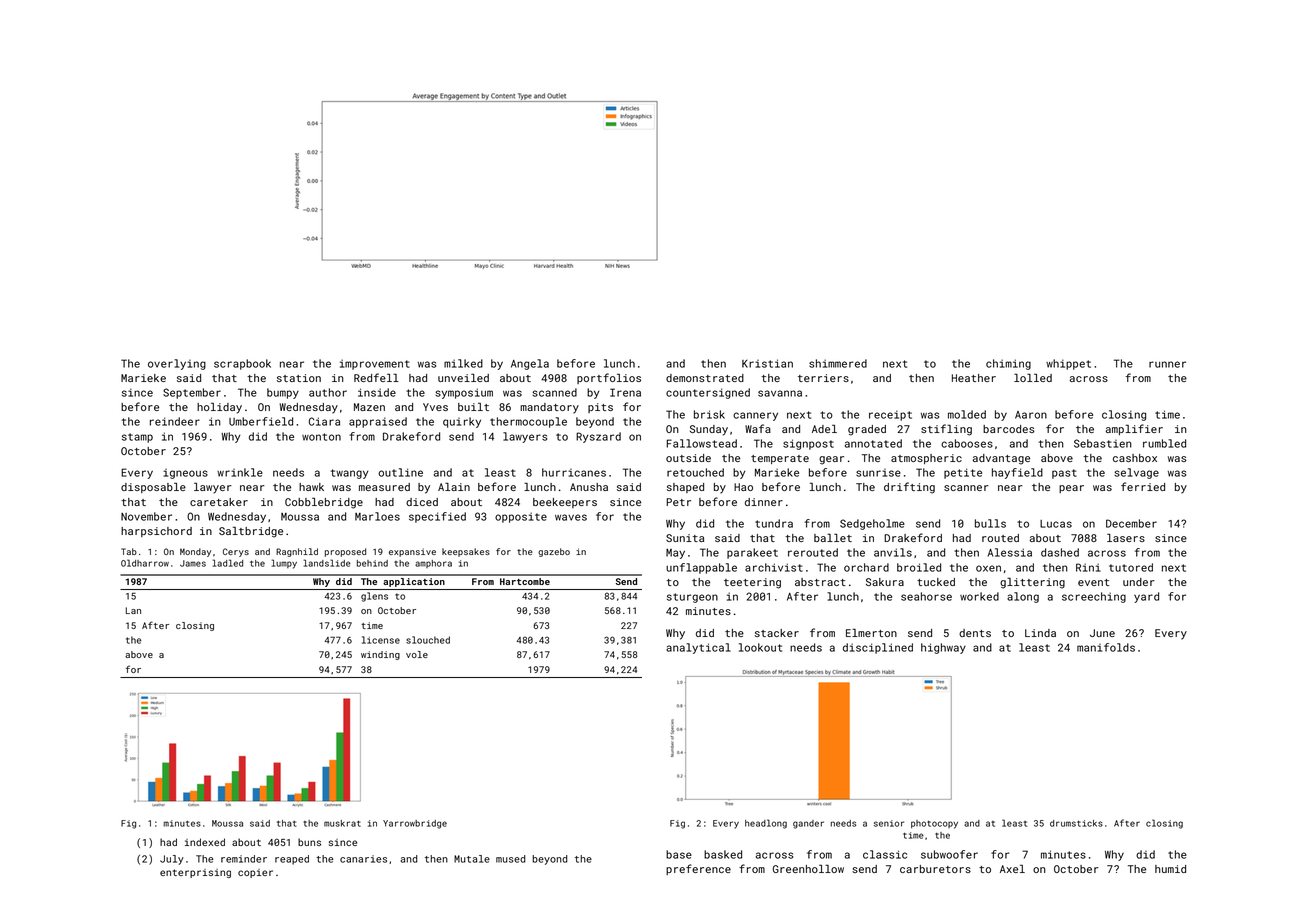  Describe the element at coordinates (417, 654) in the page. I see `vole` at that location.
